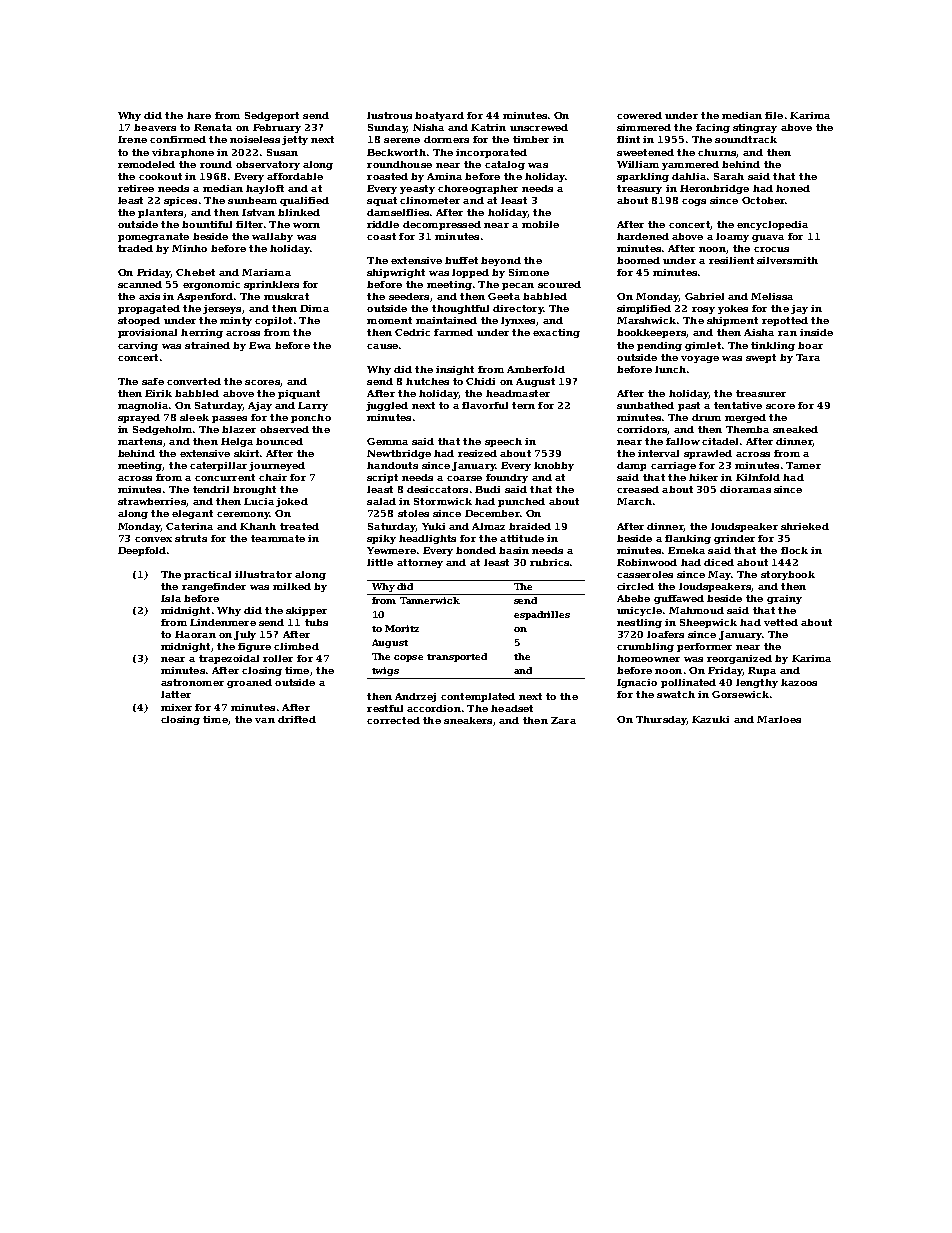 This page has width=952, height=1233. Describe the element at coordinates (805, 526) in the page. I see `shrieked` at that location.
